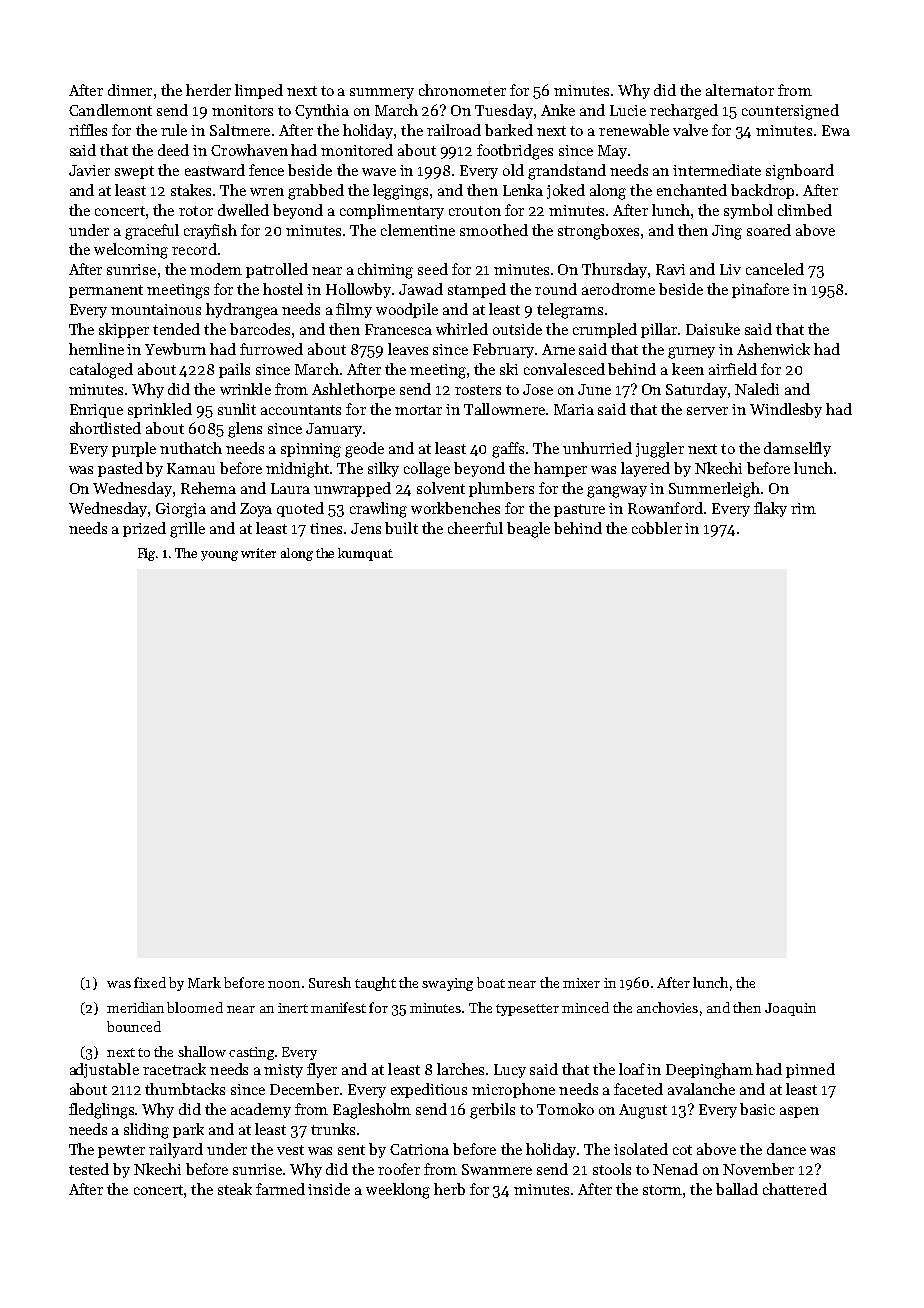  What do you see at coordinates (147, 554) in the document?
I see `Fig` at bounding box center [147, 554].
